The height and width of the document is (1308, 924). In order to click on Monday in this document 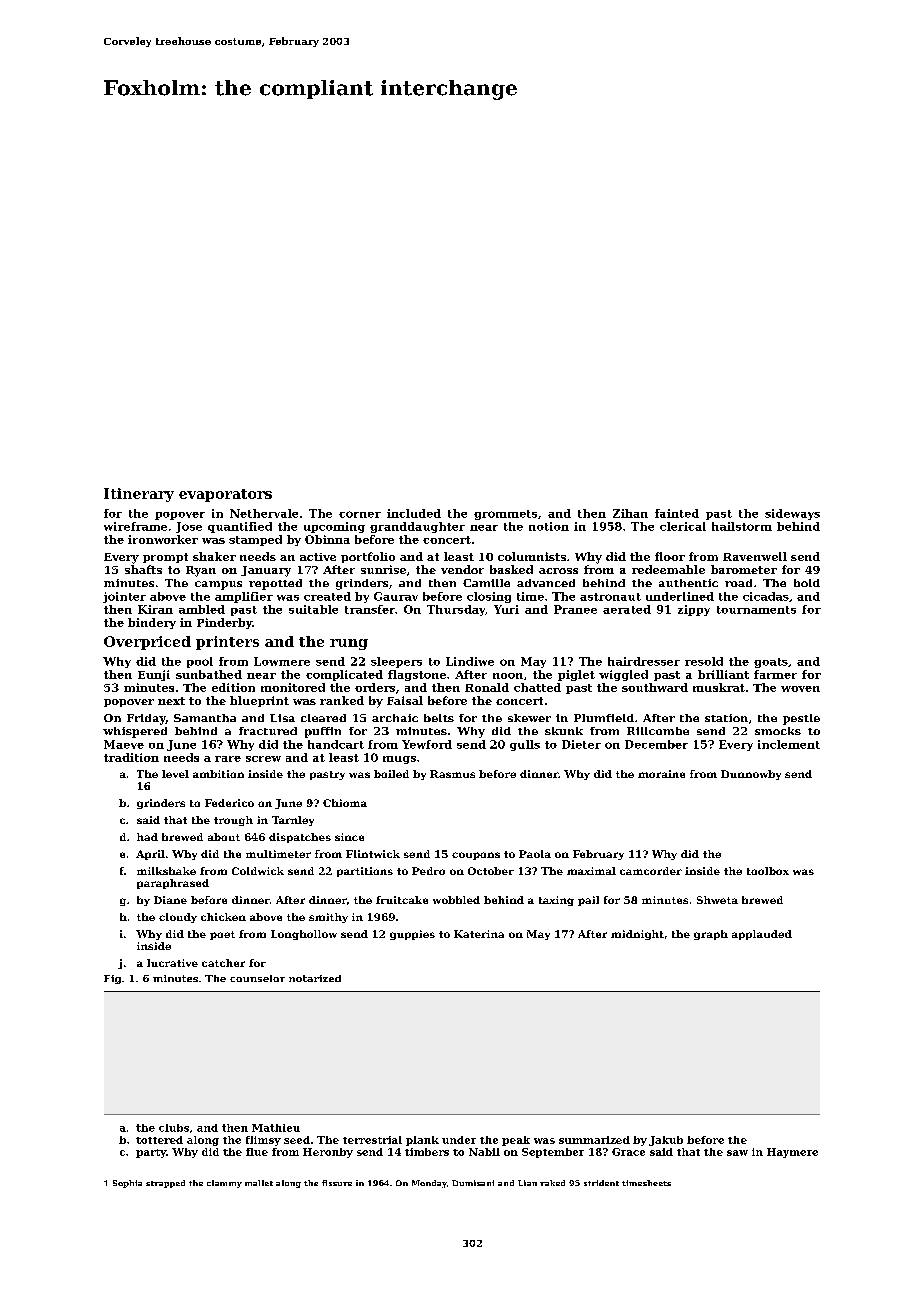, I will do `click(429, 1184)`.
